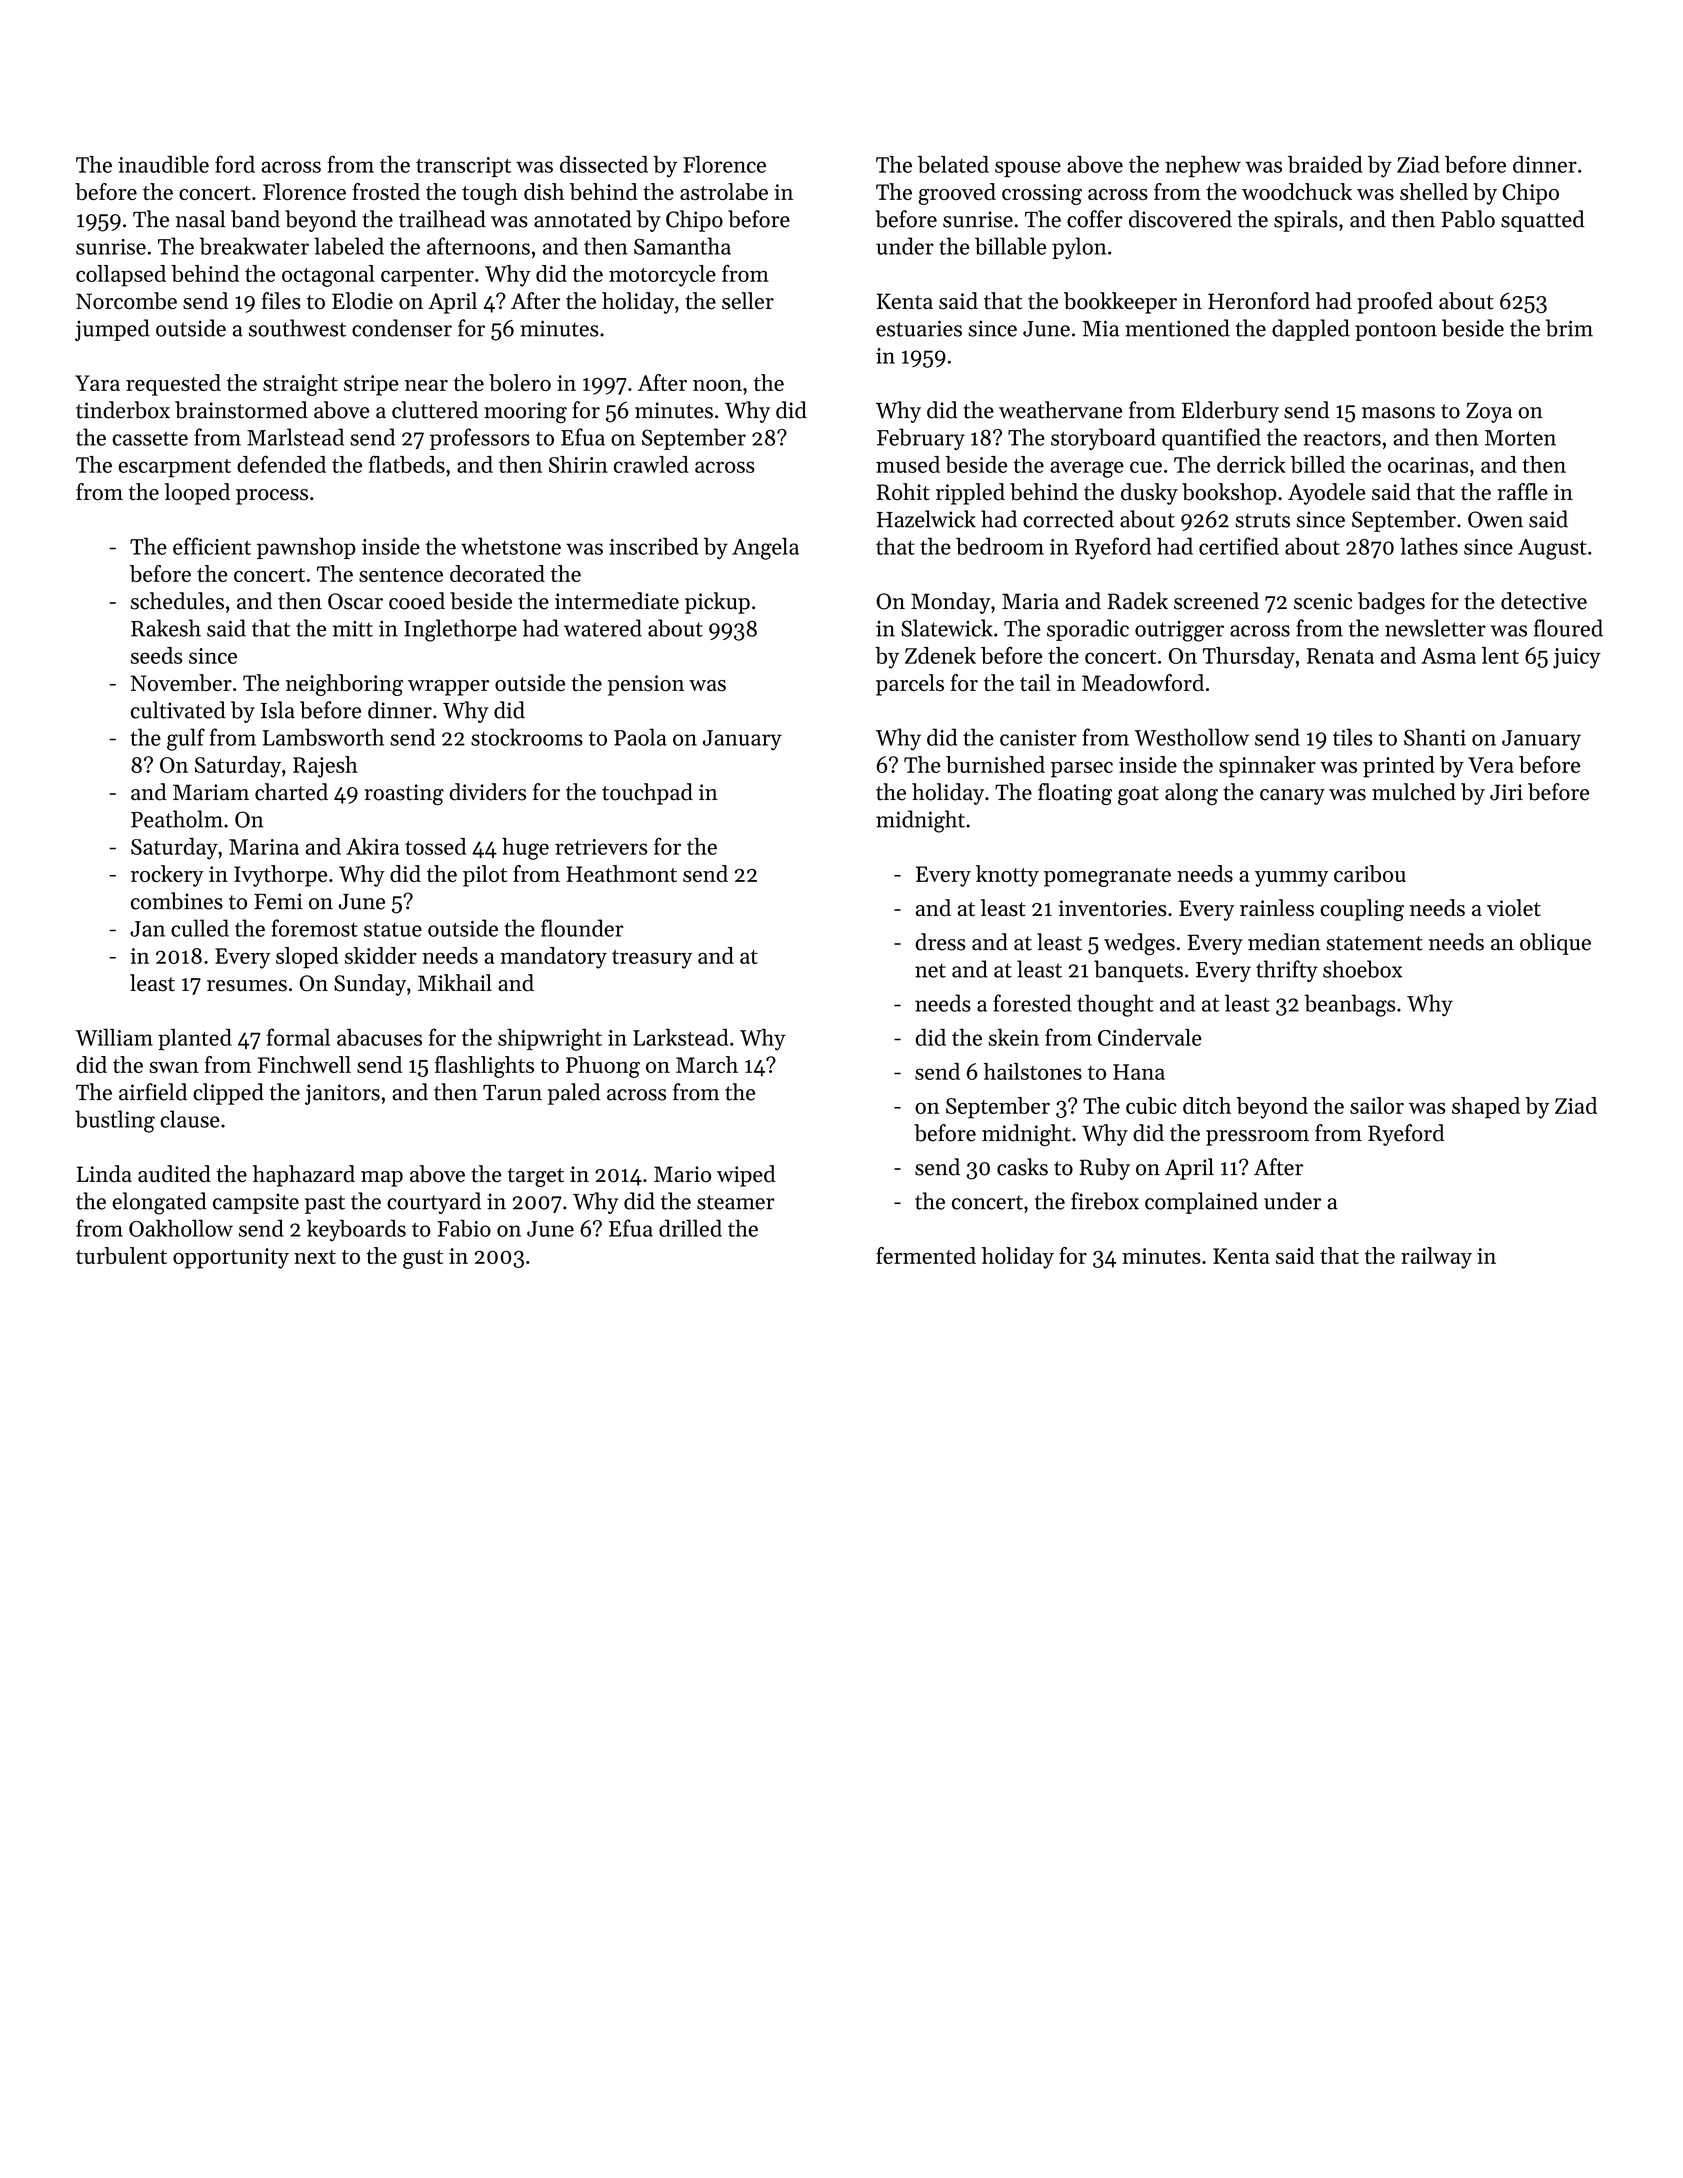 This screenshot has width=1683, height=2178. Describe the element at coordinates (1216, 601) in the screenshot. I see `screened` at that location.
